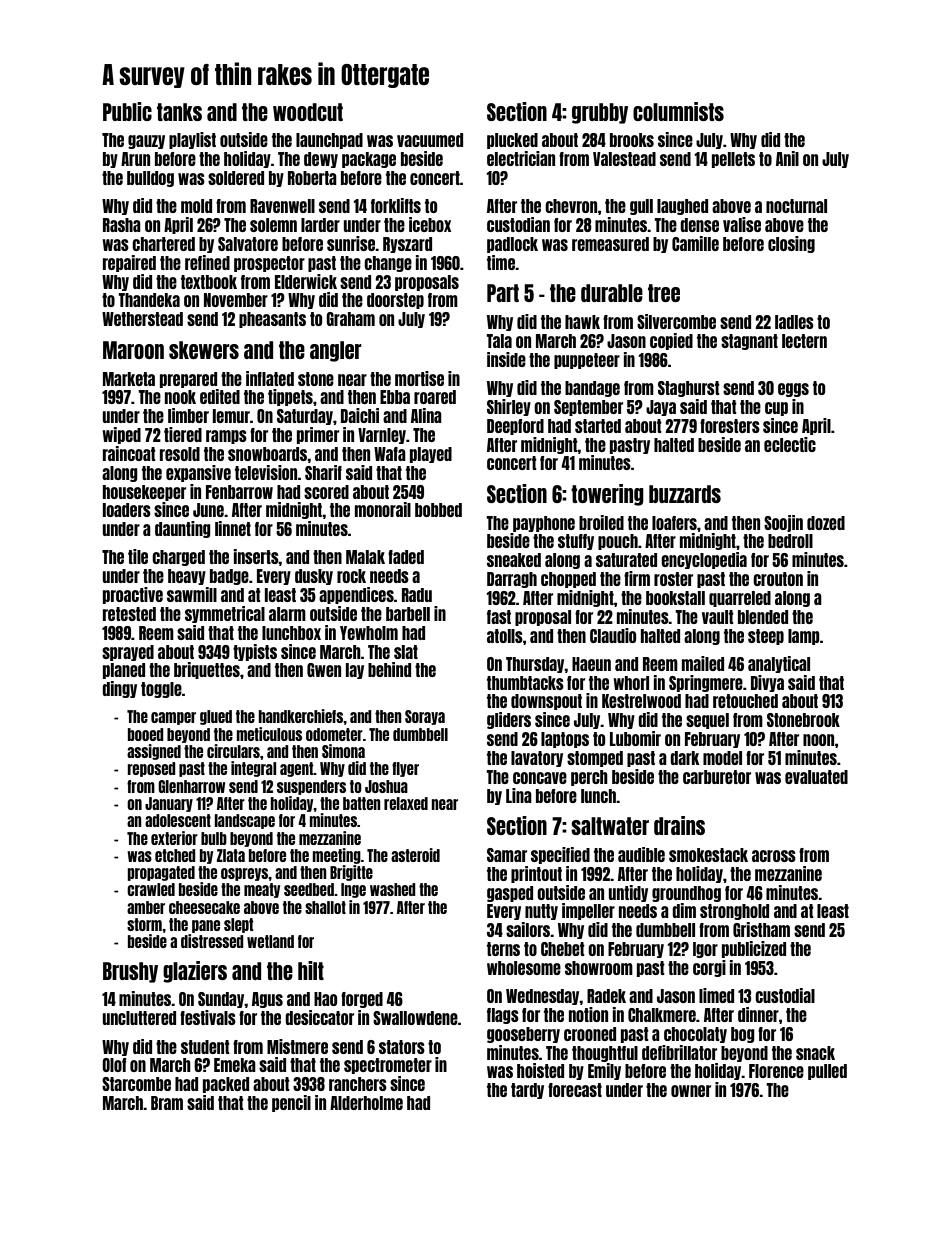  I want to click on raincoat, so click(129, 453).
